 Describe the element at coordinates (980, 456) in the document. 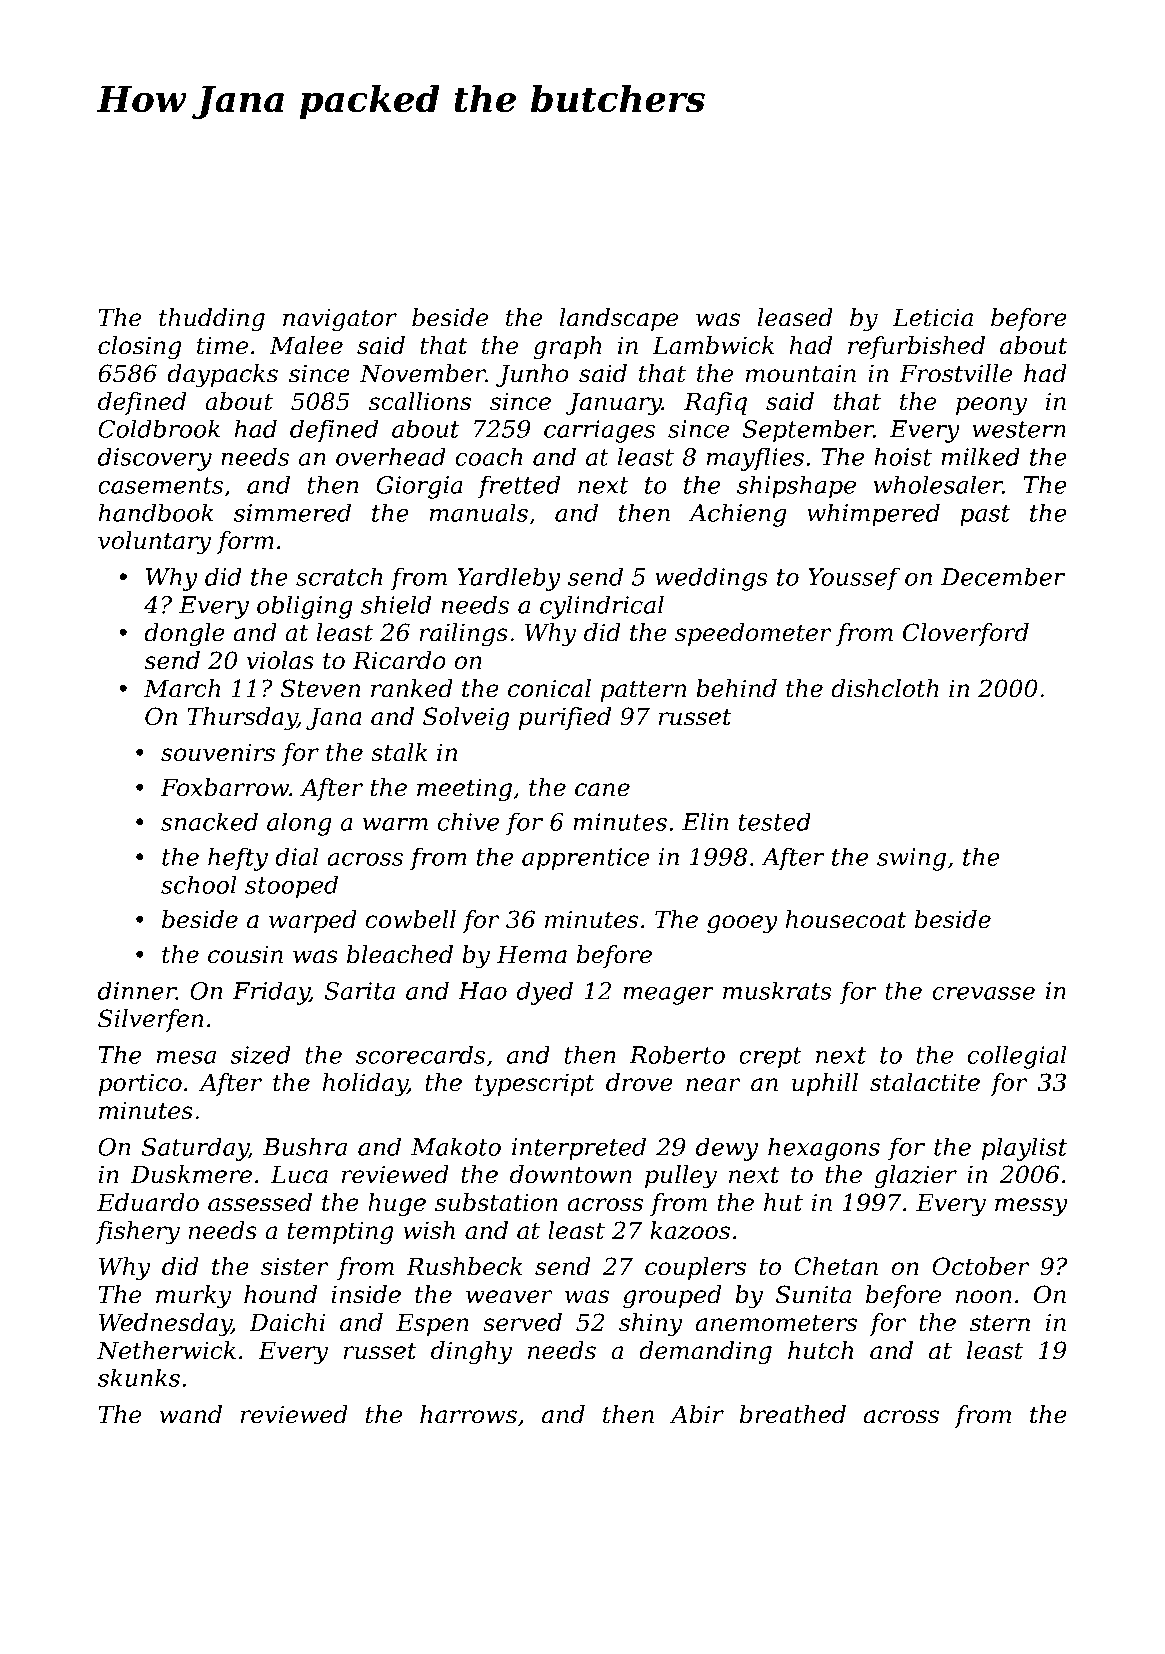

I see `milked` at that location.
